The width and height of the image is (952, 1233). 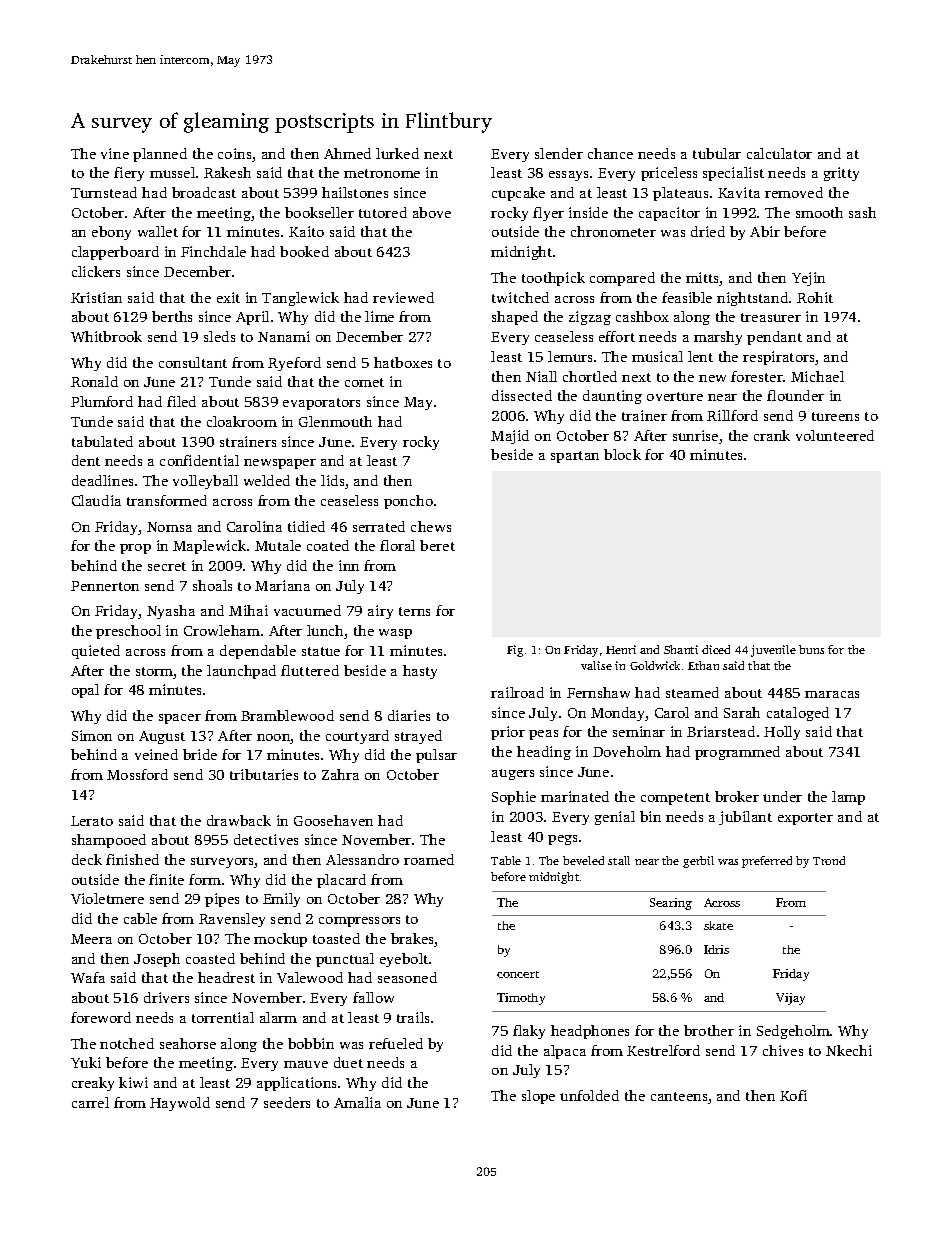 What do you see at coordinates (169, 527) in the image?
I see `Nomsa` at bounding box center [169, 527].
